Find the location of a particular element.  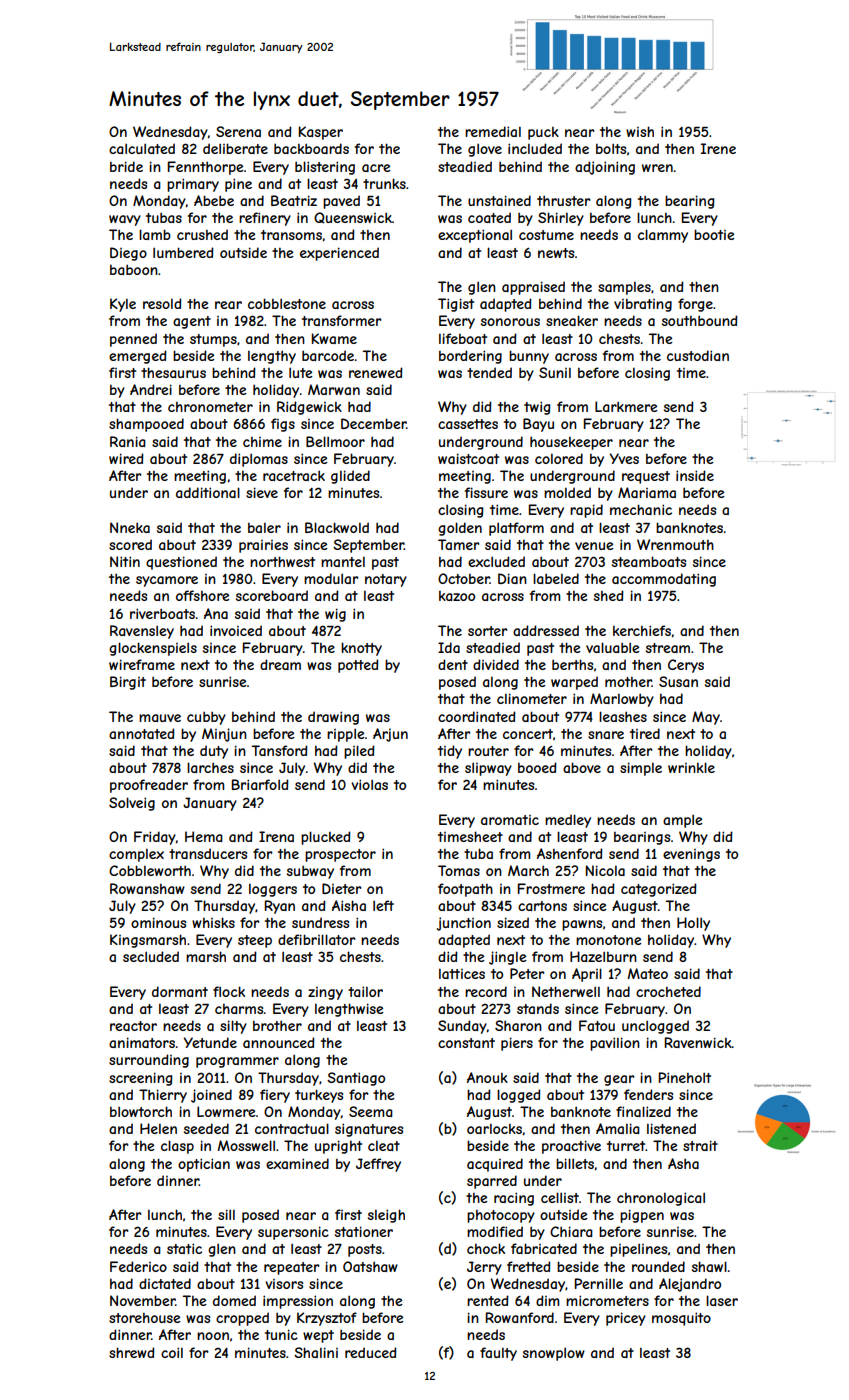

lamb is located at coordinates (155, 234).
